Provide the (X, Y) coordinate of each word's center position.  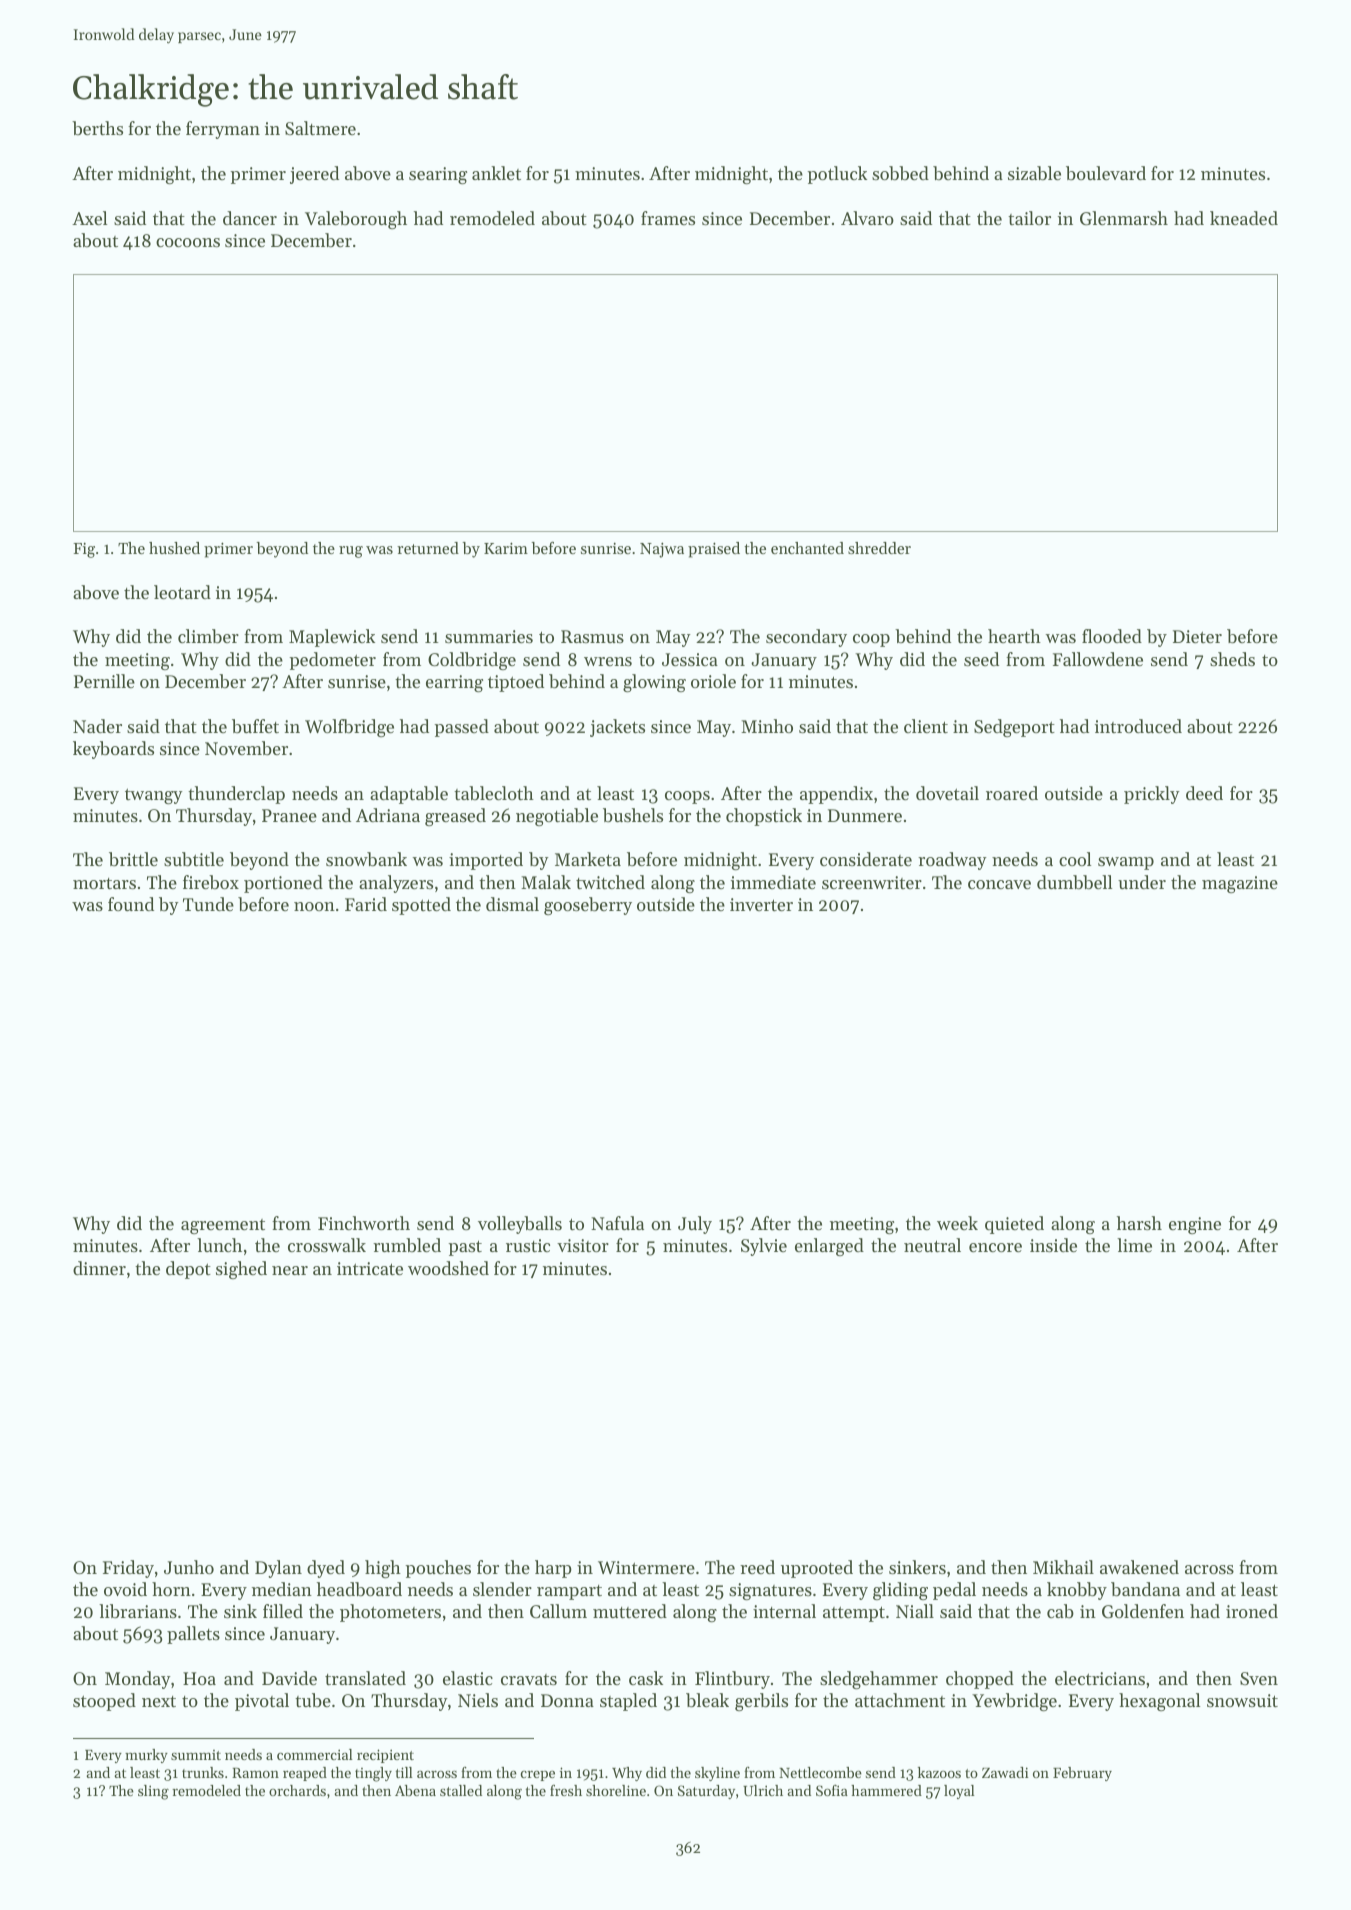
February (1082, 1774)
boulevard (1106, 173)
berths (97, 128)
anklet (496, 173)
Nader (97, 726)
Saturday (706, 1792)
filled (283, 1611)
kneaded (1244, 218)
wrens (608, 661)
